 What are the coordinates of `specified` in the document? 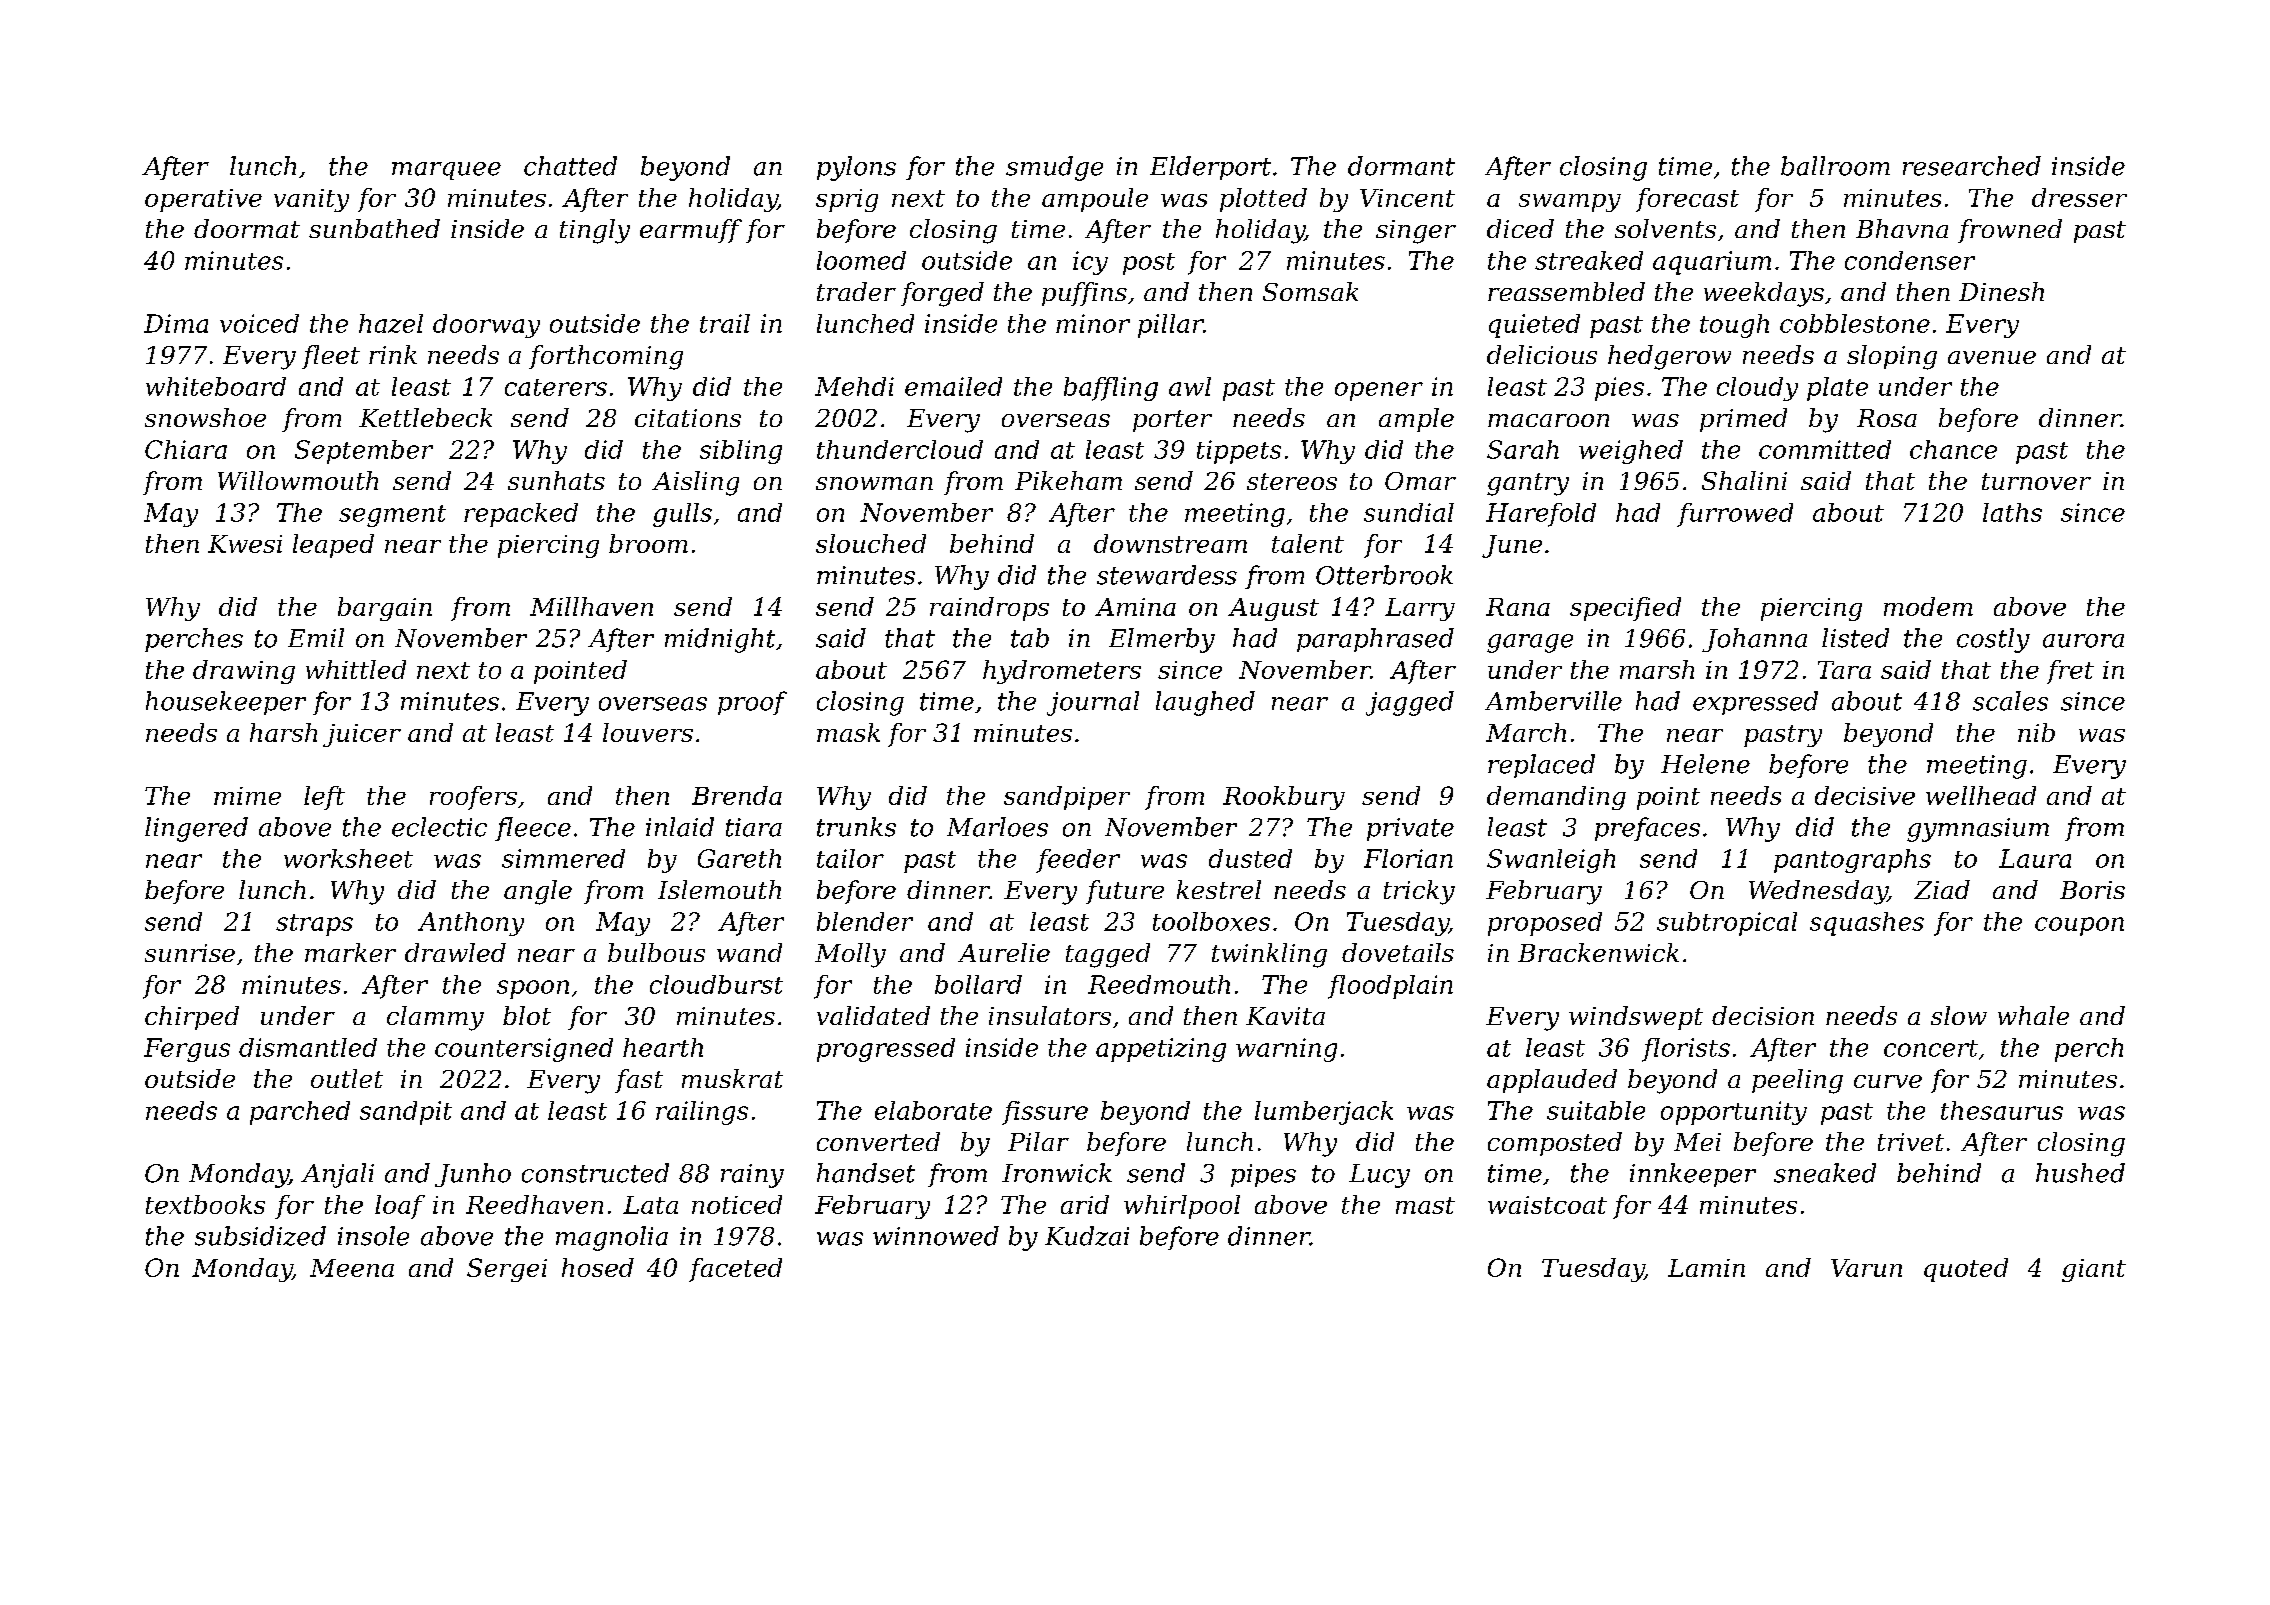 It's located at (1625, 609).
